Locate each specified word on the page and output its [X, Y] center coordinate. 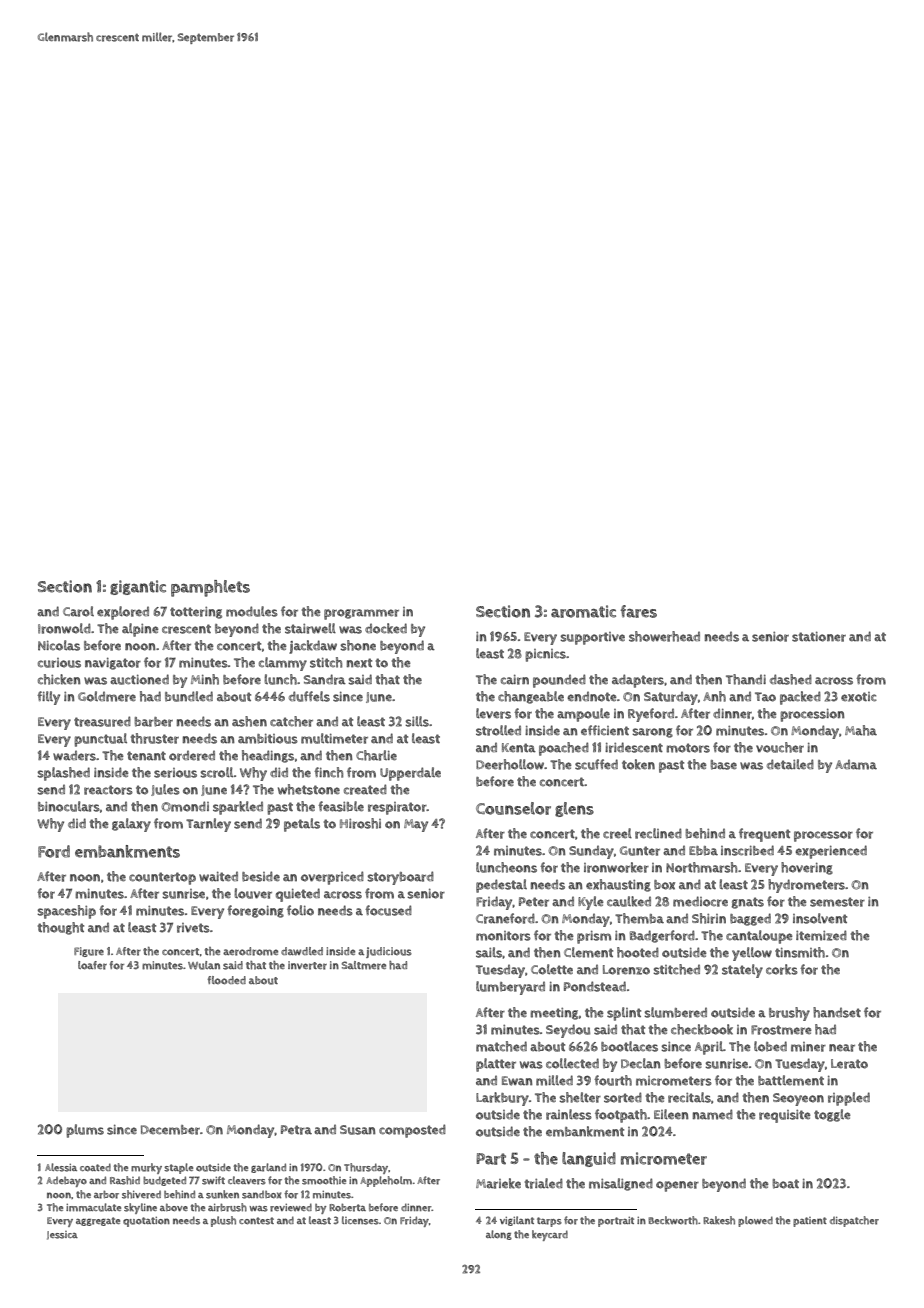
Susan [358, 1130]
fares [638, 611]
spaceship [66, 912]
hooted [638, 952]
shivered [141, 1194]
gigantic [138, 587]
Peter [534, 902]
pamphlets [210, 588]
